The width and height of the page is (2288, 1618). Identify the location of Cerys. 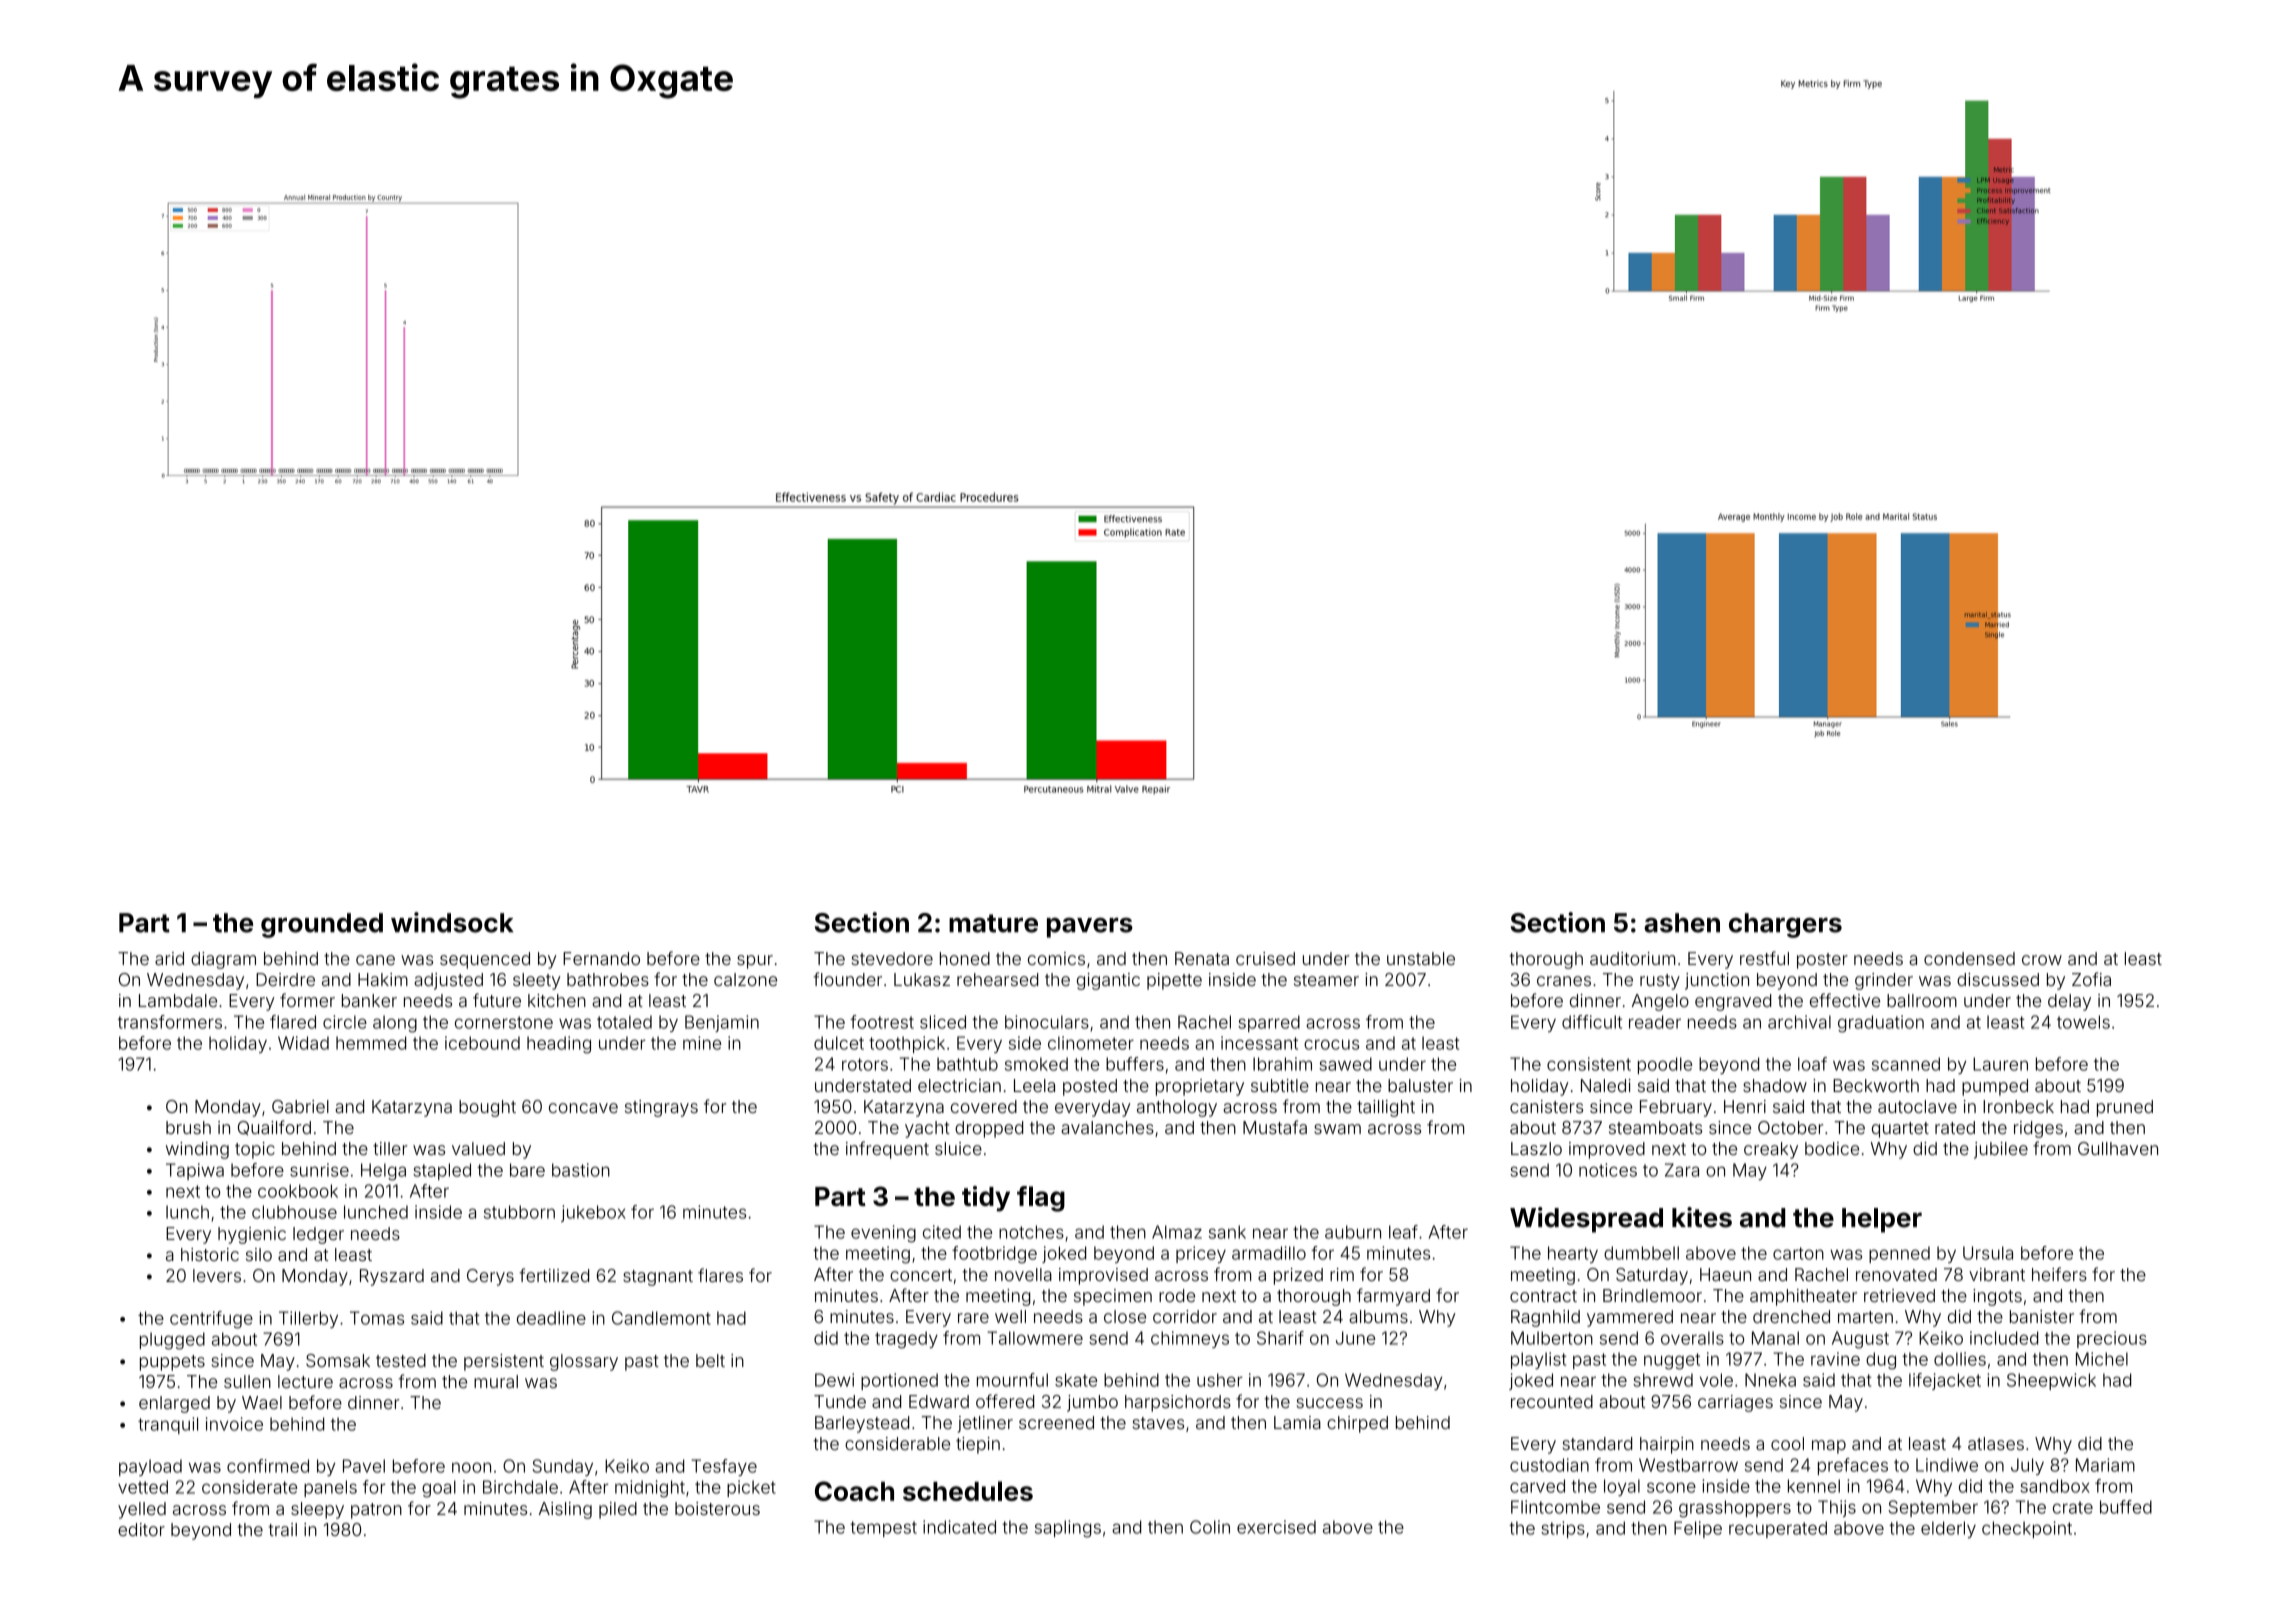
(490, 1277).
